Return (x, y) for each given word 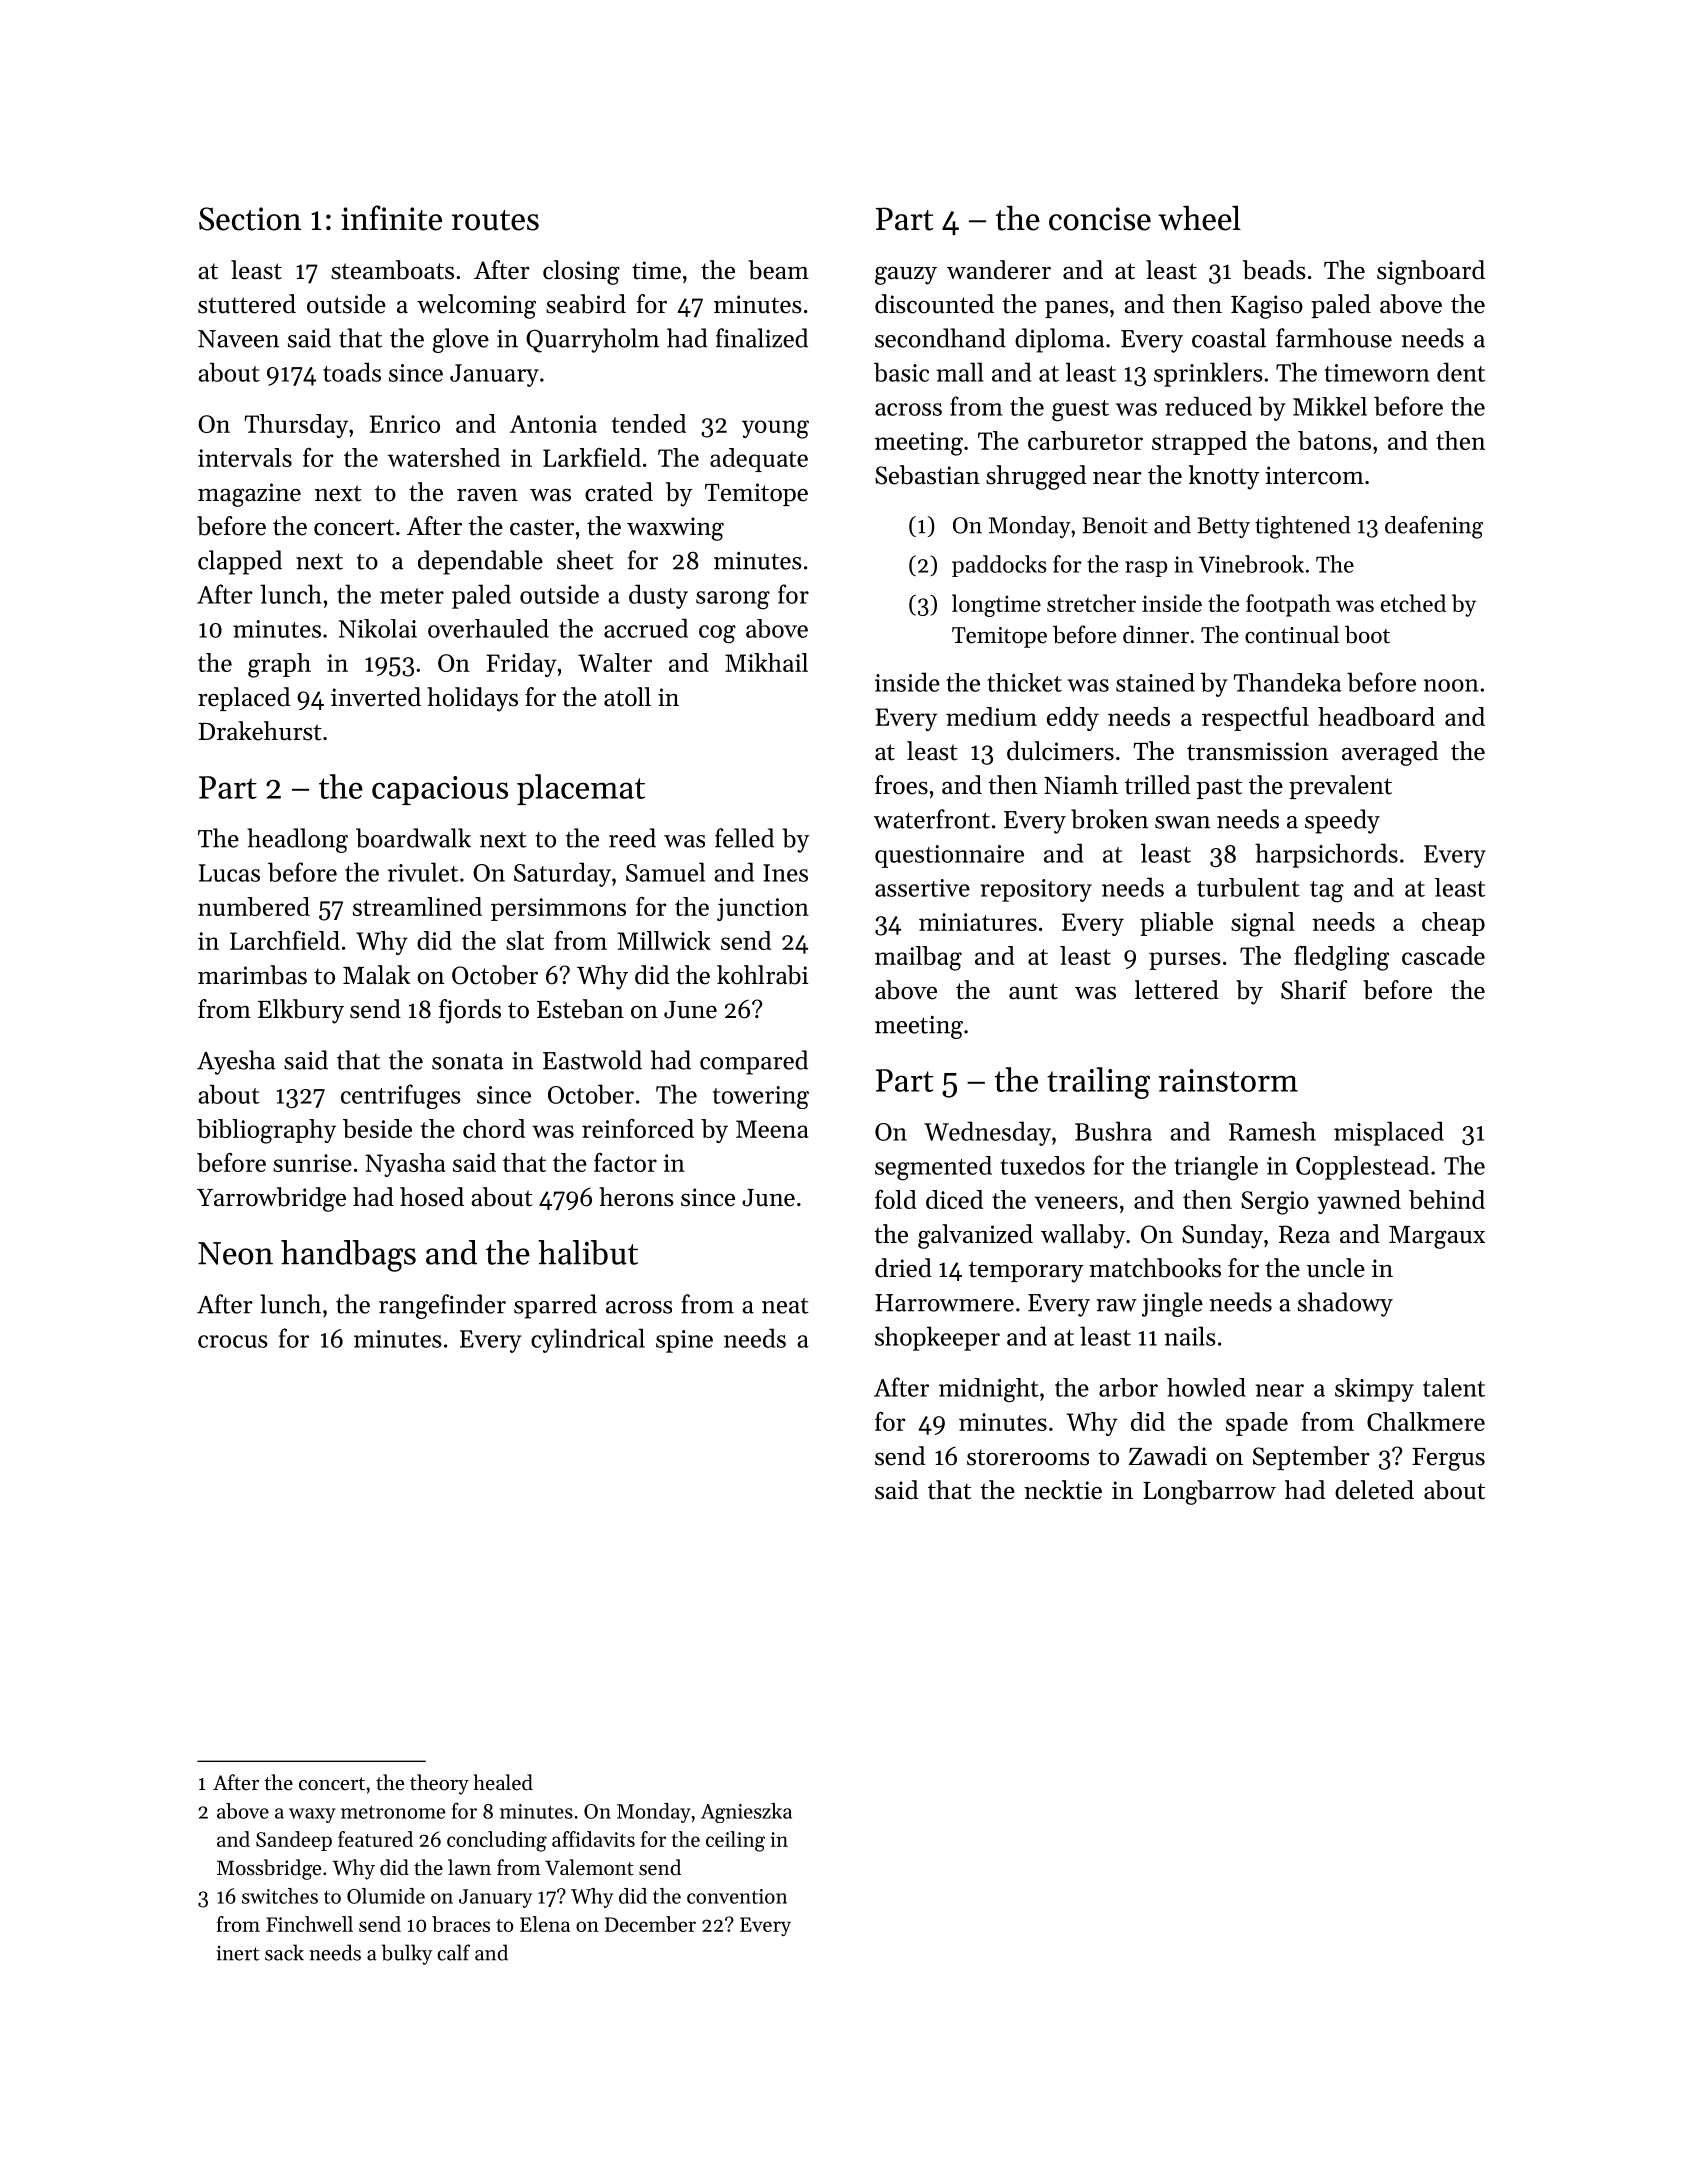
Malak (377, 974)
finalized (762, 338)
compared (754, 1062)
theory (439, 1784)
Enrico (405, 424)
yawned (1359, 1202)
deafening (1434, 527)
